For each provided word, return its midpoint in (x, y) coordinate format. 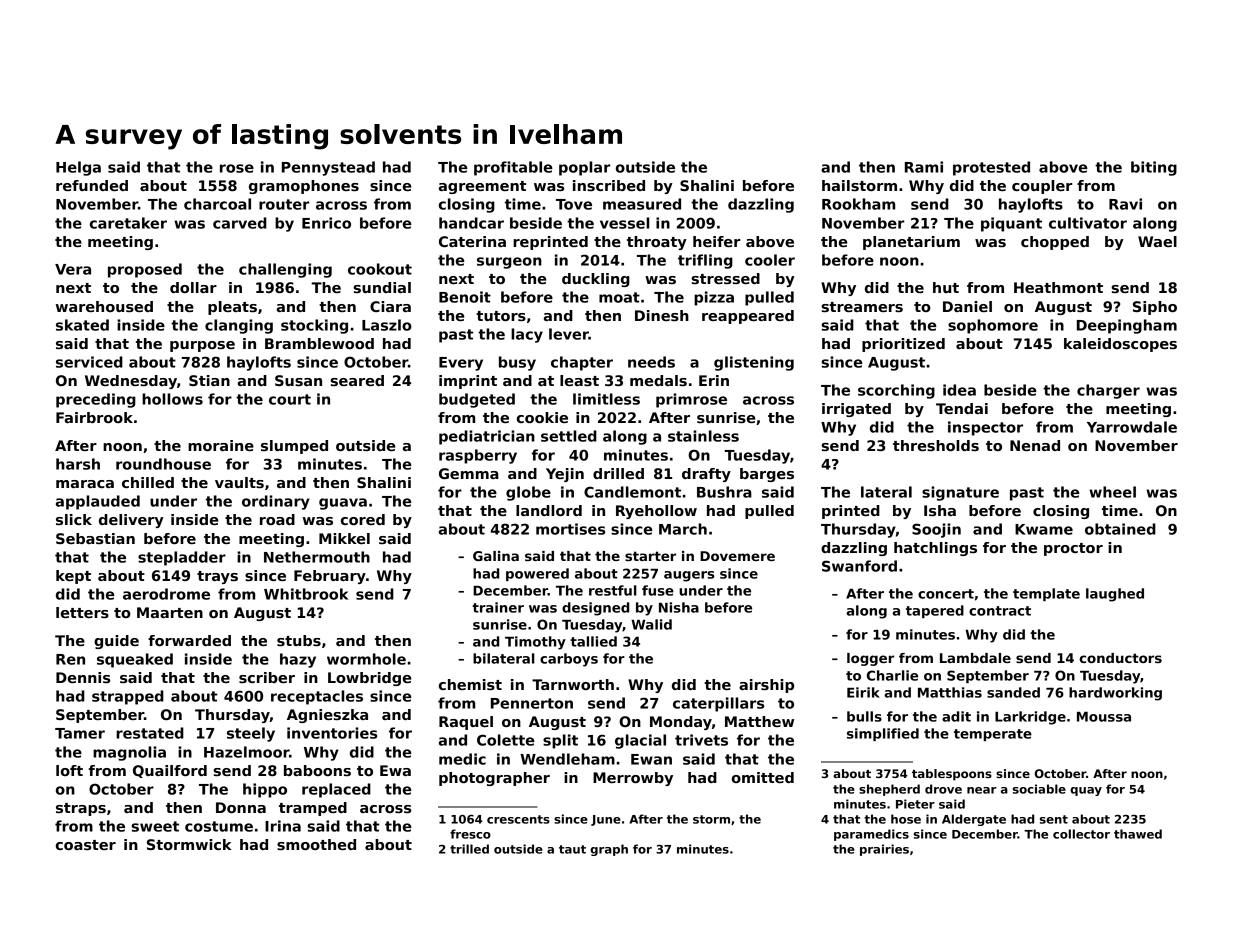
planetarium (911, 243)
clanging (239, 326)
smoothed (316, 844)
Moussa (1104, 717)
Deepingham (1127, 326)
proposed (145, 270)
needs (651, 362)
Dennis (83, 677)
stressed (725, 278)
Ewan (651, 759)
